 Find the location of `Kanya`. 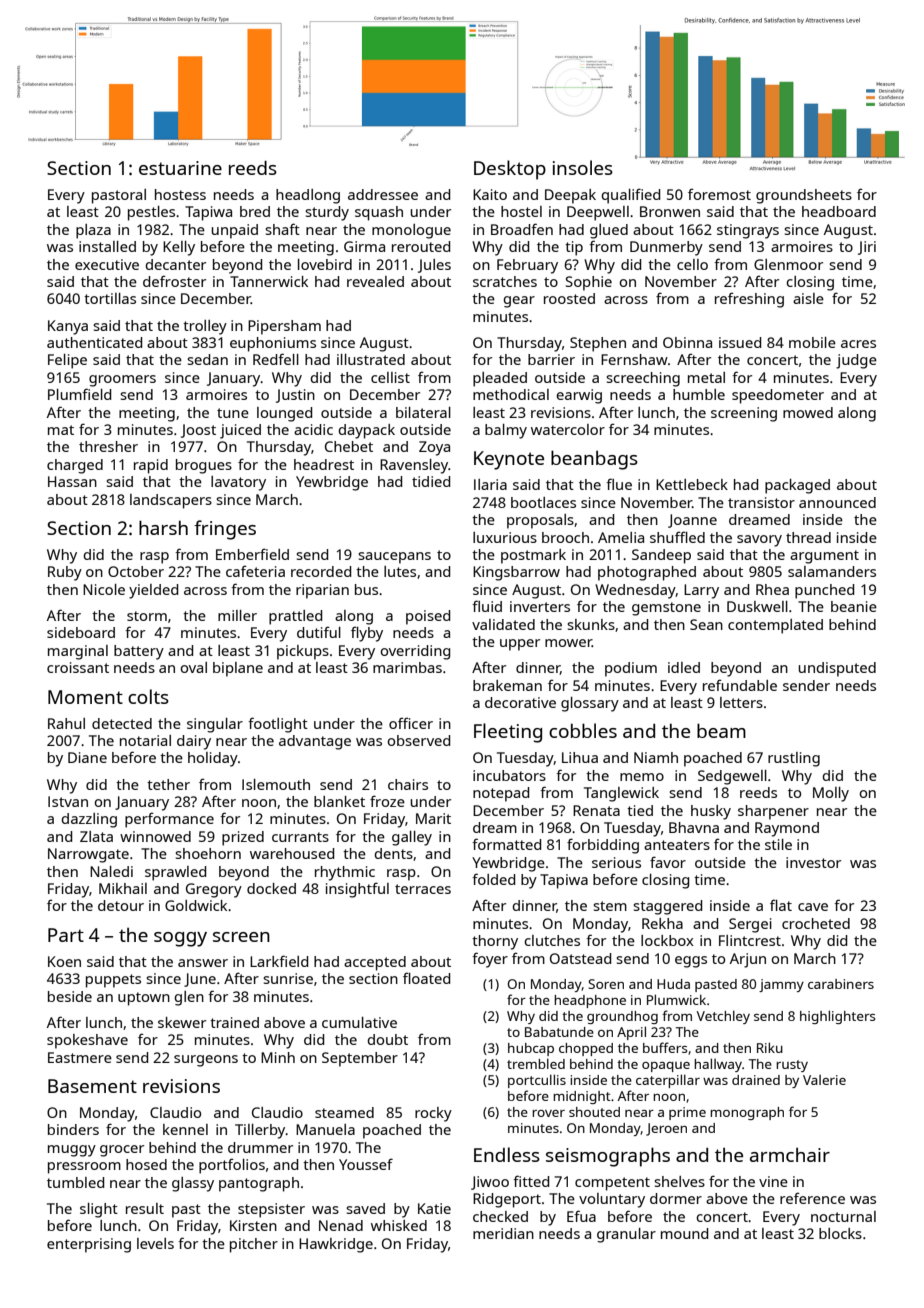

Kanya is located at coordinates (68, 327).
